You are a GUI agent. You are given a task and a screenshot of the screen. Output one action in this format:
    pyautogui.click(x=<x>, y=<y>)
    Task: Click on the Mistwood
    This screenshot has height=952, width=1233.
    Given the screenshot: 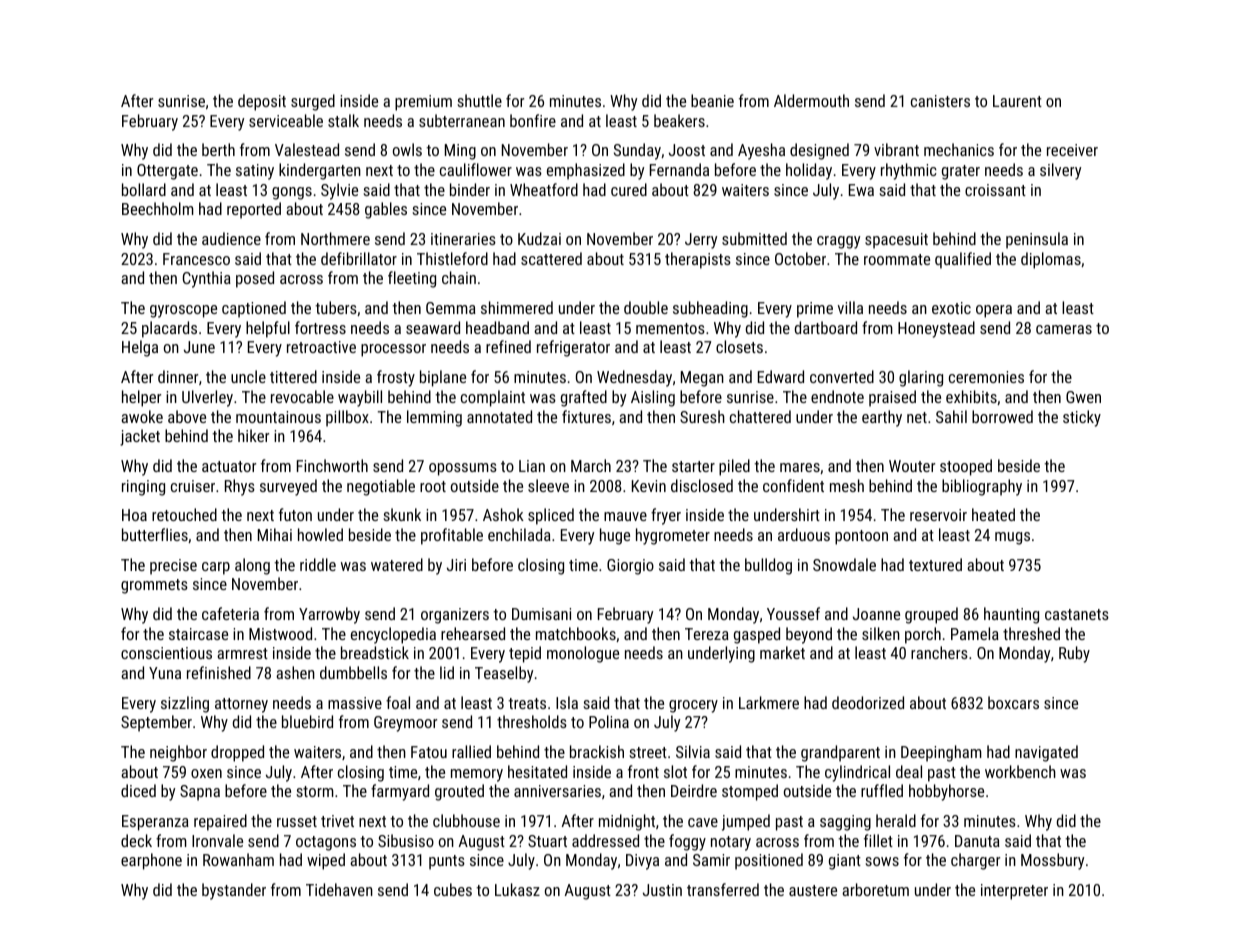 What is the action you would take?
    pyautogui.click(x=280, y=633)
